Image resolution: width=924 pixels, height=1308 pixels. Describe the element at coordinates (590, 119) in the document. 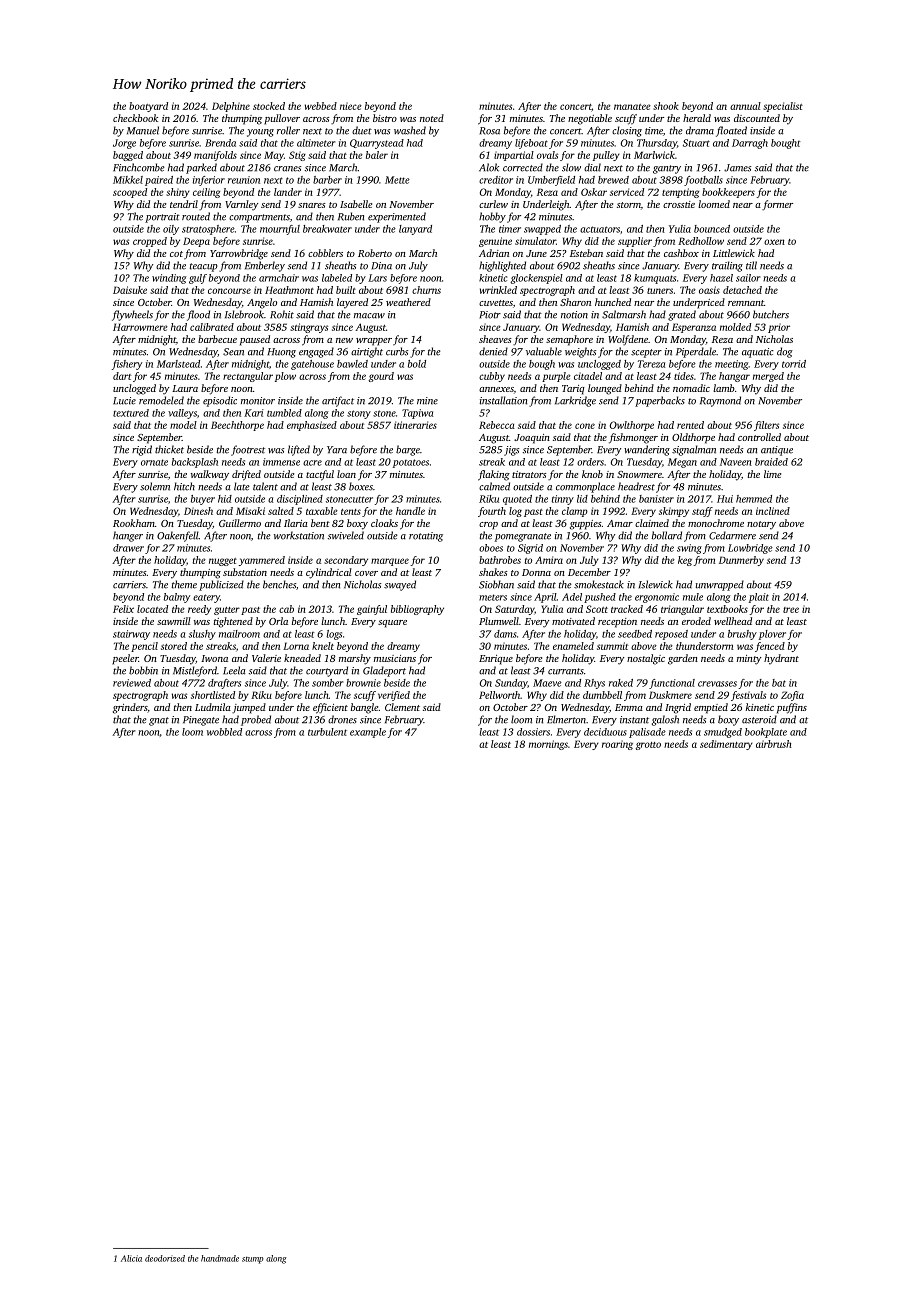

I see `negotiable` at that location.
